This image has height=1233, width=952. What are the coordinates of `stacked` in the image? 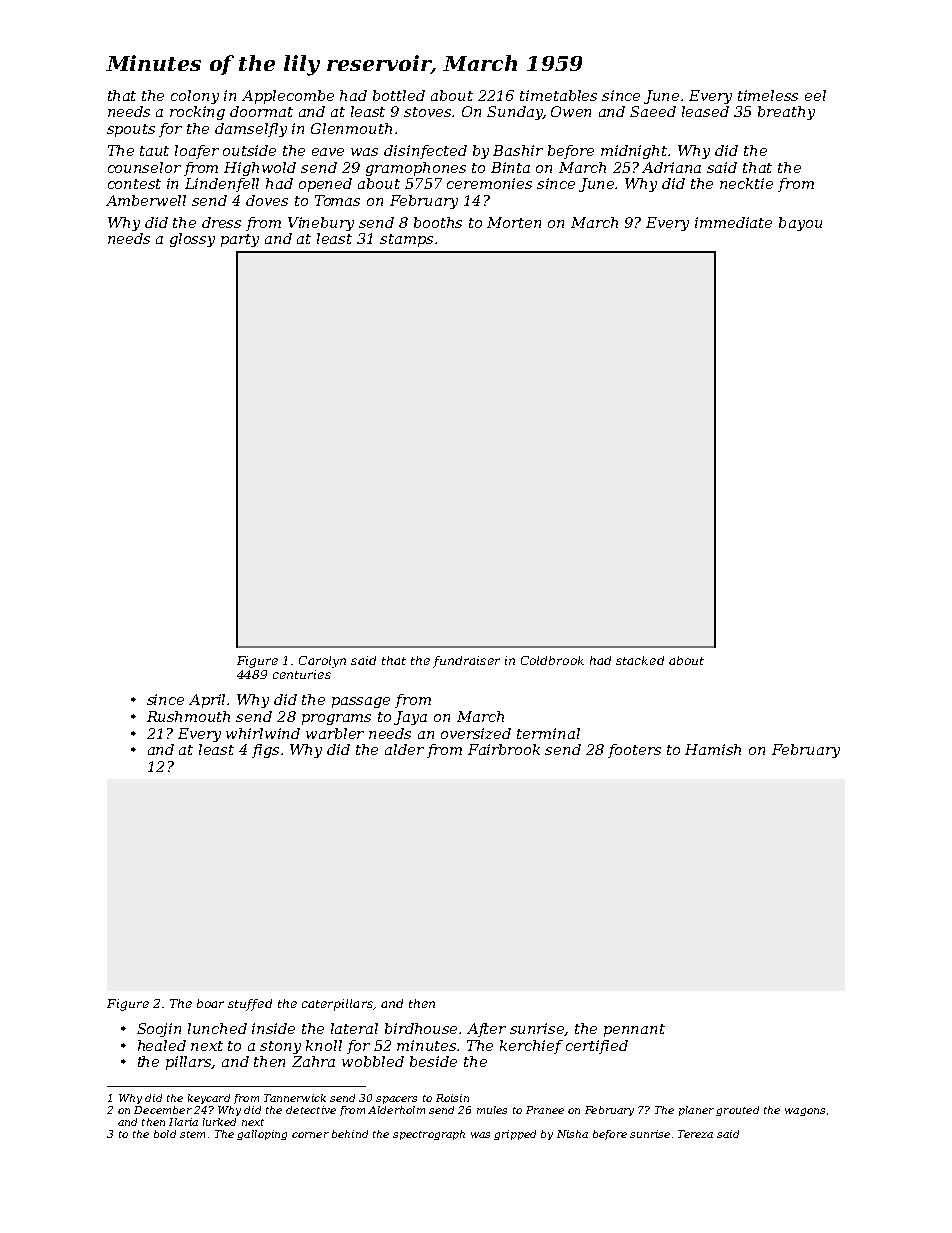 It's located at (640, 660).
